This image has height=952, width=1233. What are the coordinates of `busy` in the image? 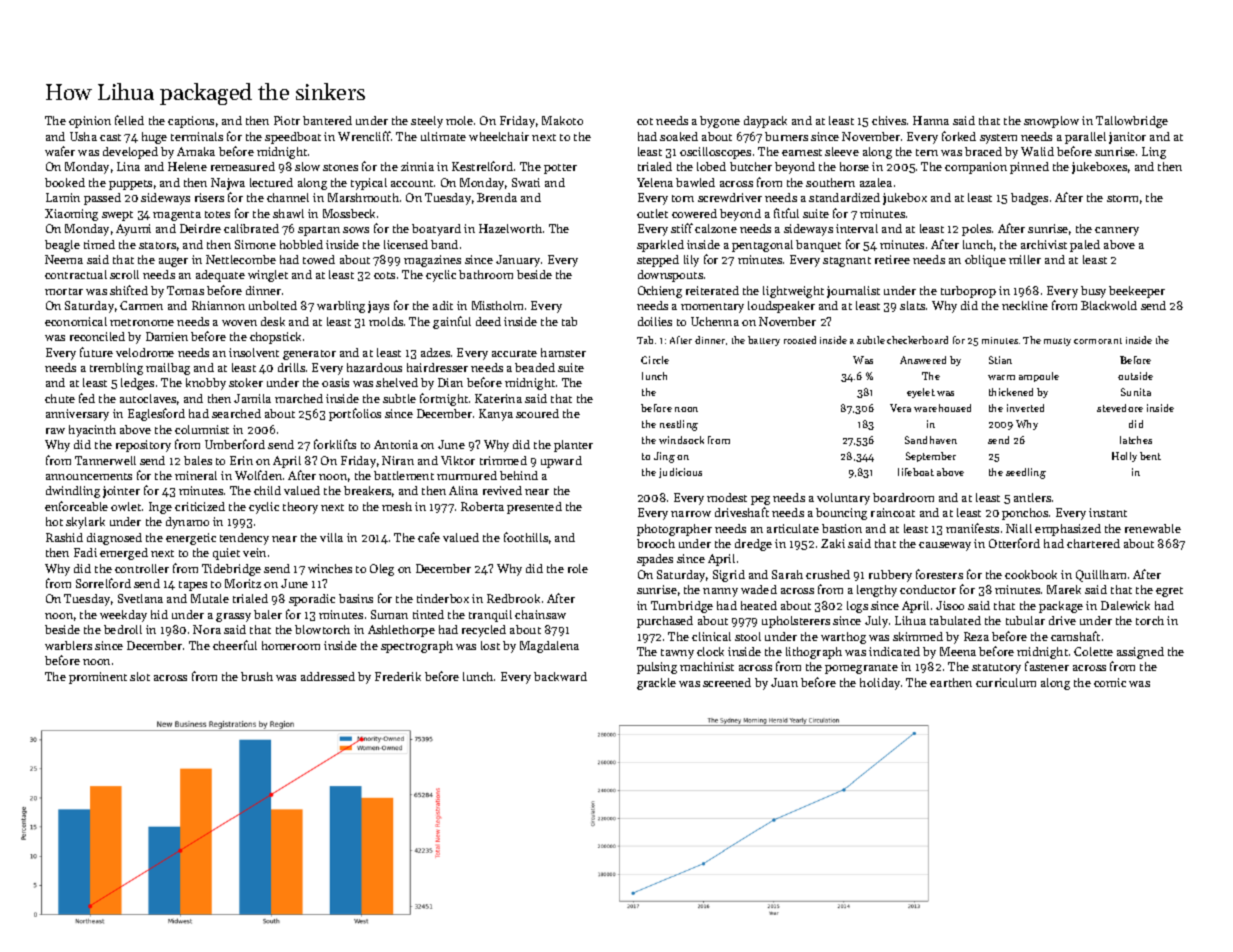 It's located at (1093, 292).
